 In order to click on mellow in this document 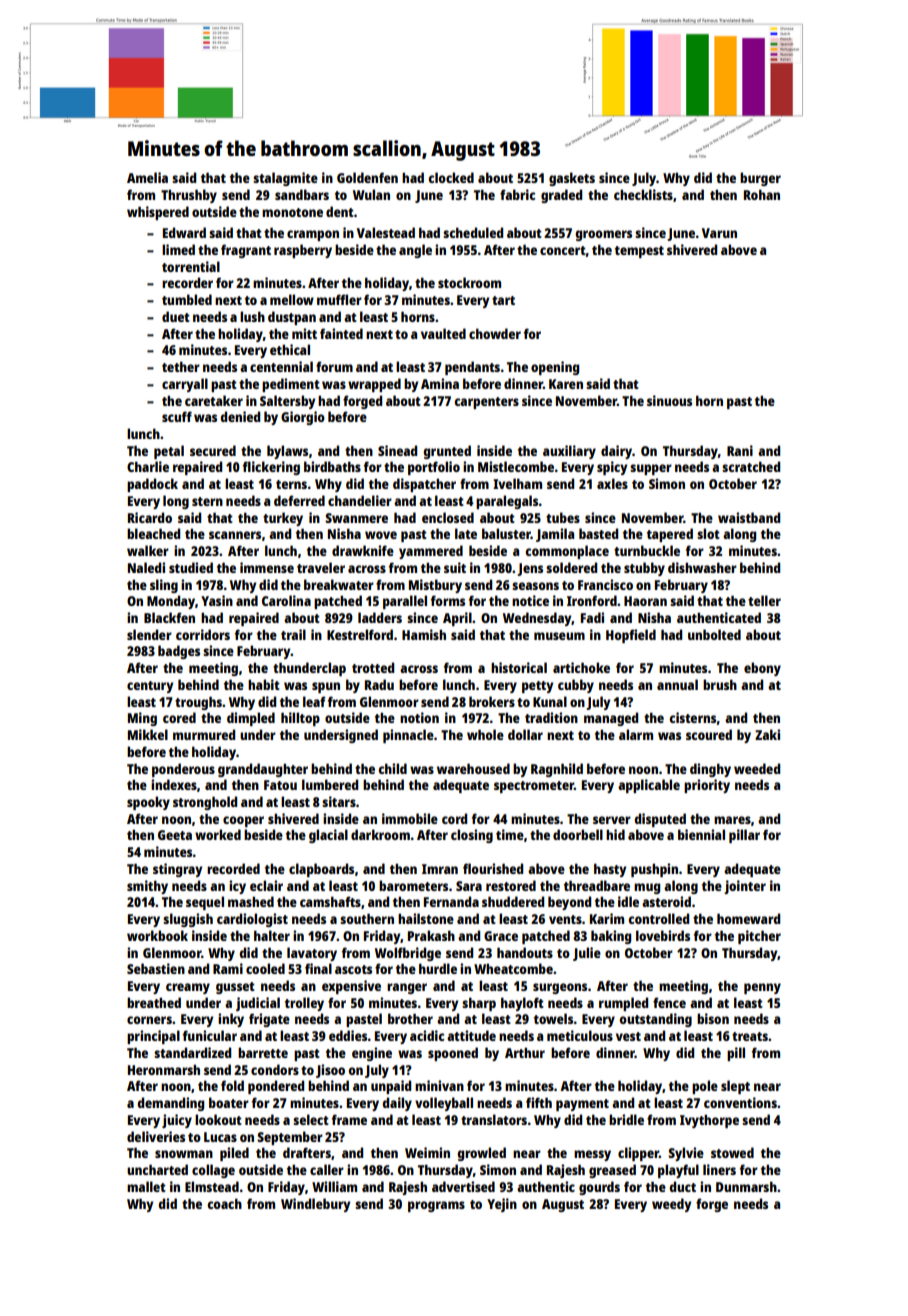, I will do `click(292, 299)`.
